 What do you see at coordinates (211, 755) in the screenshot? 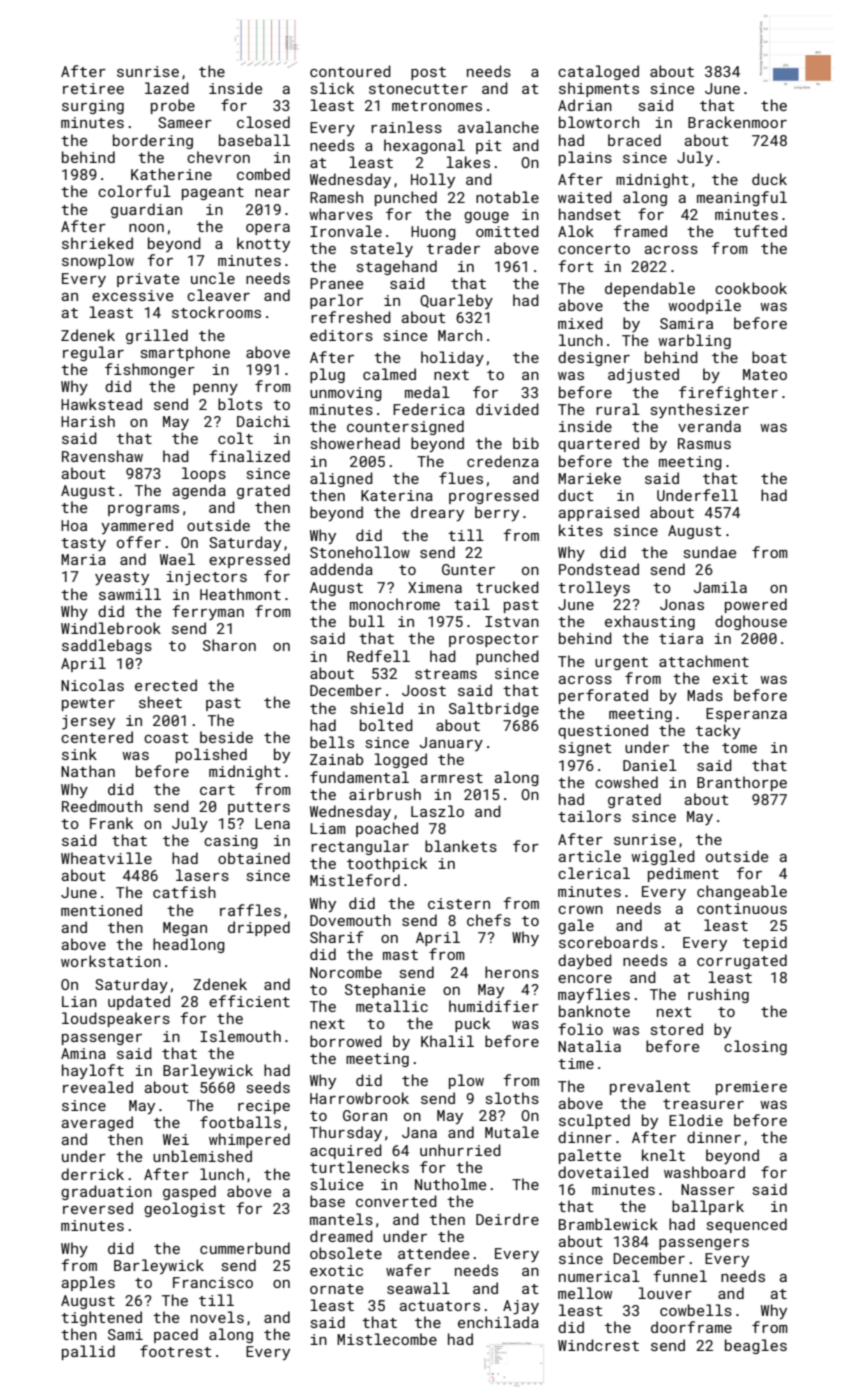
I see `polished` at bounding box center [211, 755].
